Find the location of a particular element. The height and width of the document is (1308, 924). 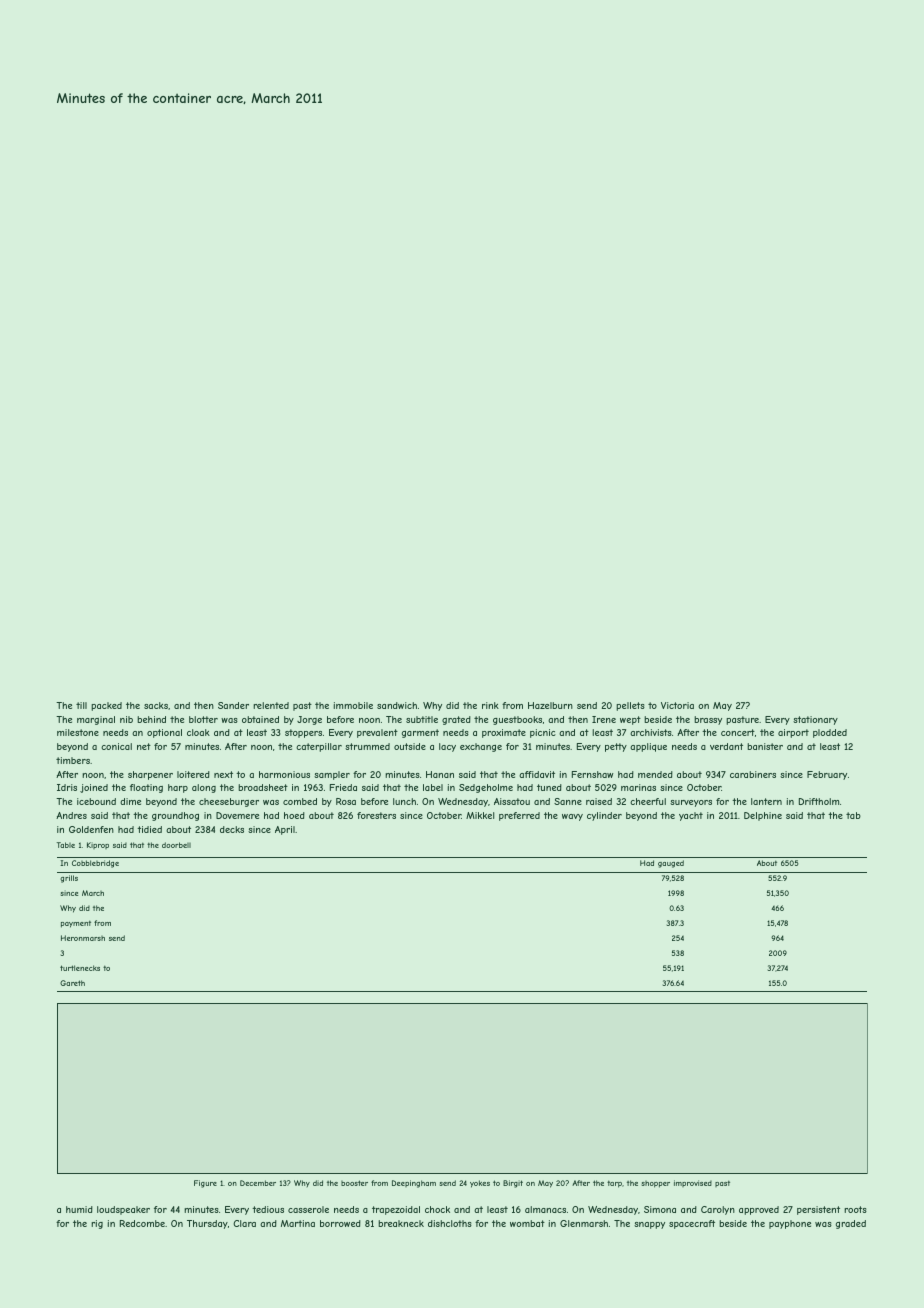

Gareth is located at coordinates (72, 983).
